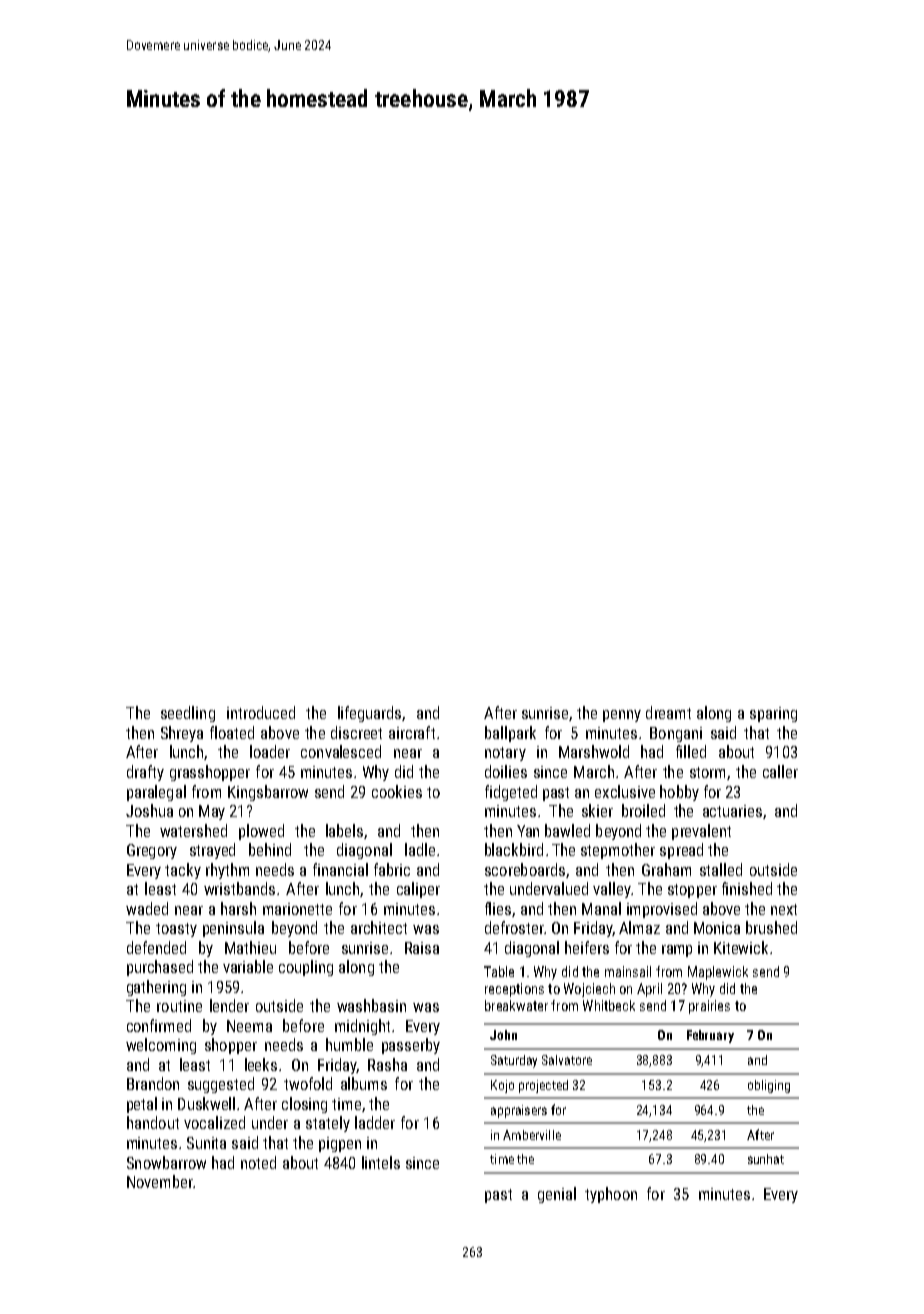 Image resolution: width=924 pixels, height=1314 pixels. What do you see at coordinates (248, 966) in the screenshot?
I see `variable` at bounding box center [248, 966].
